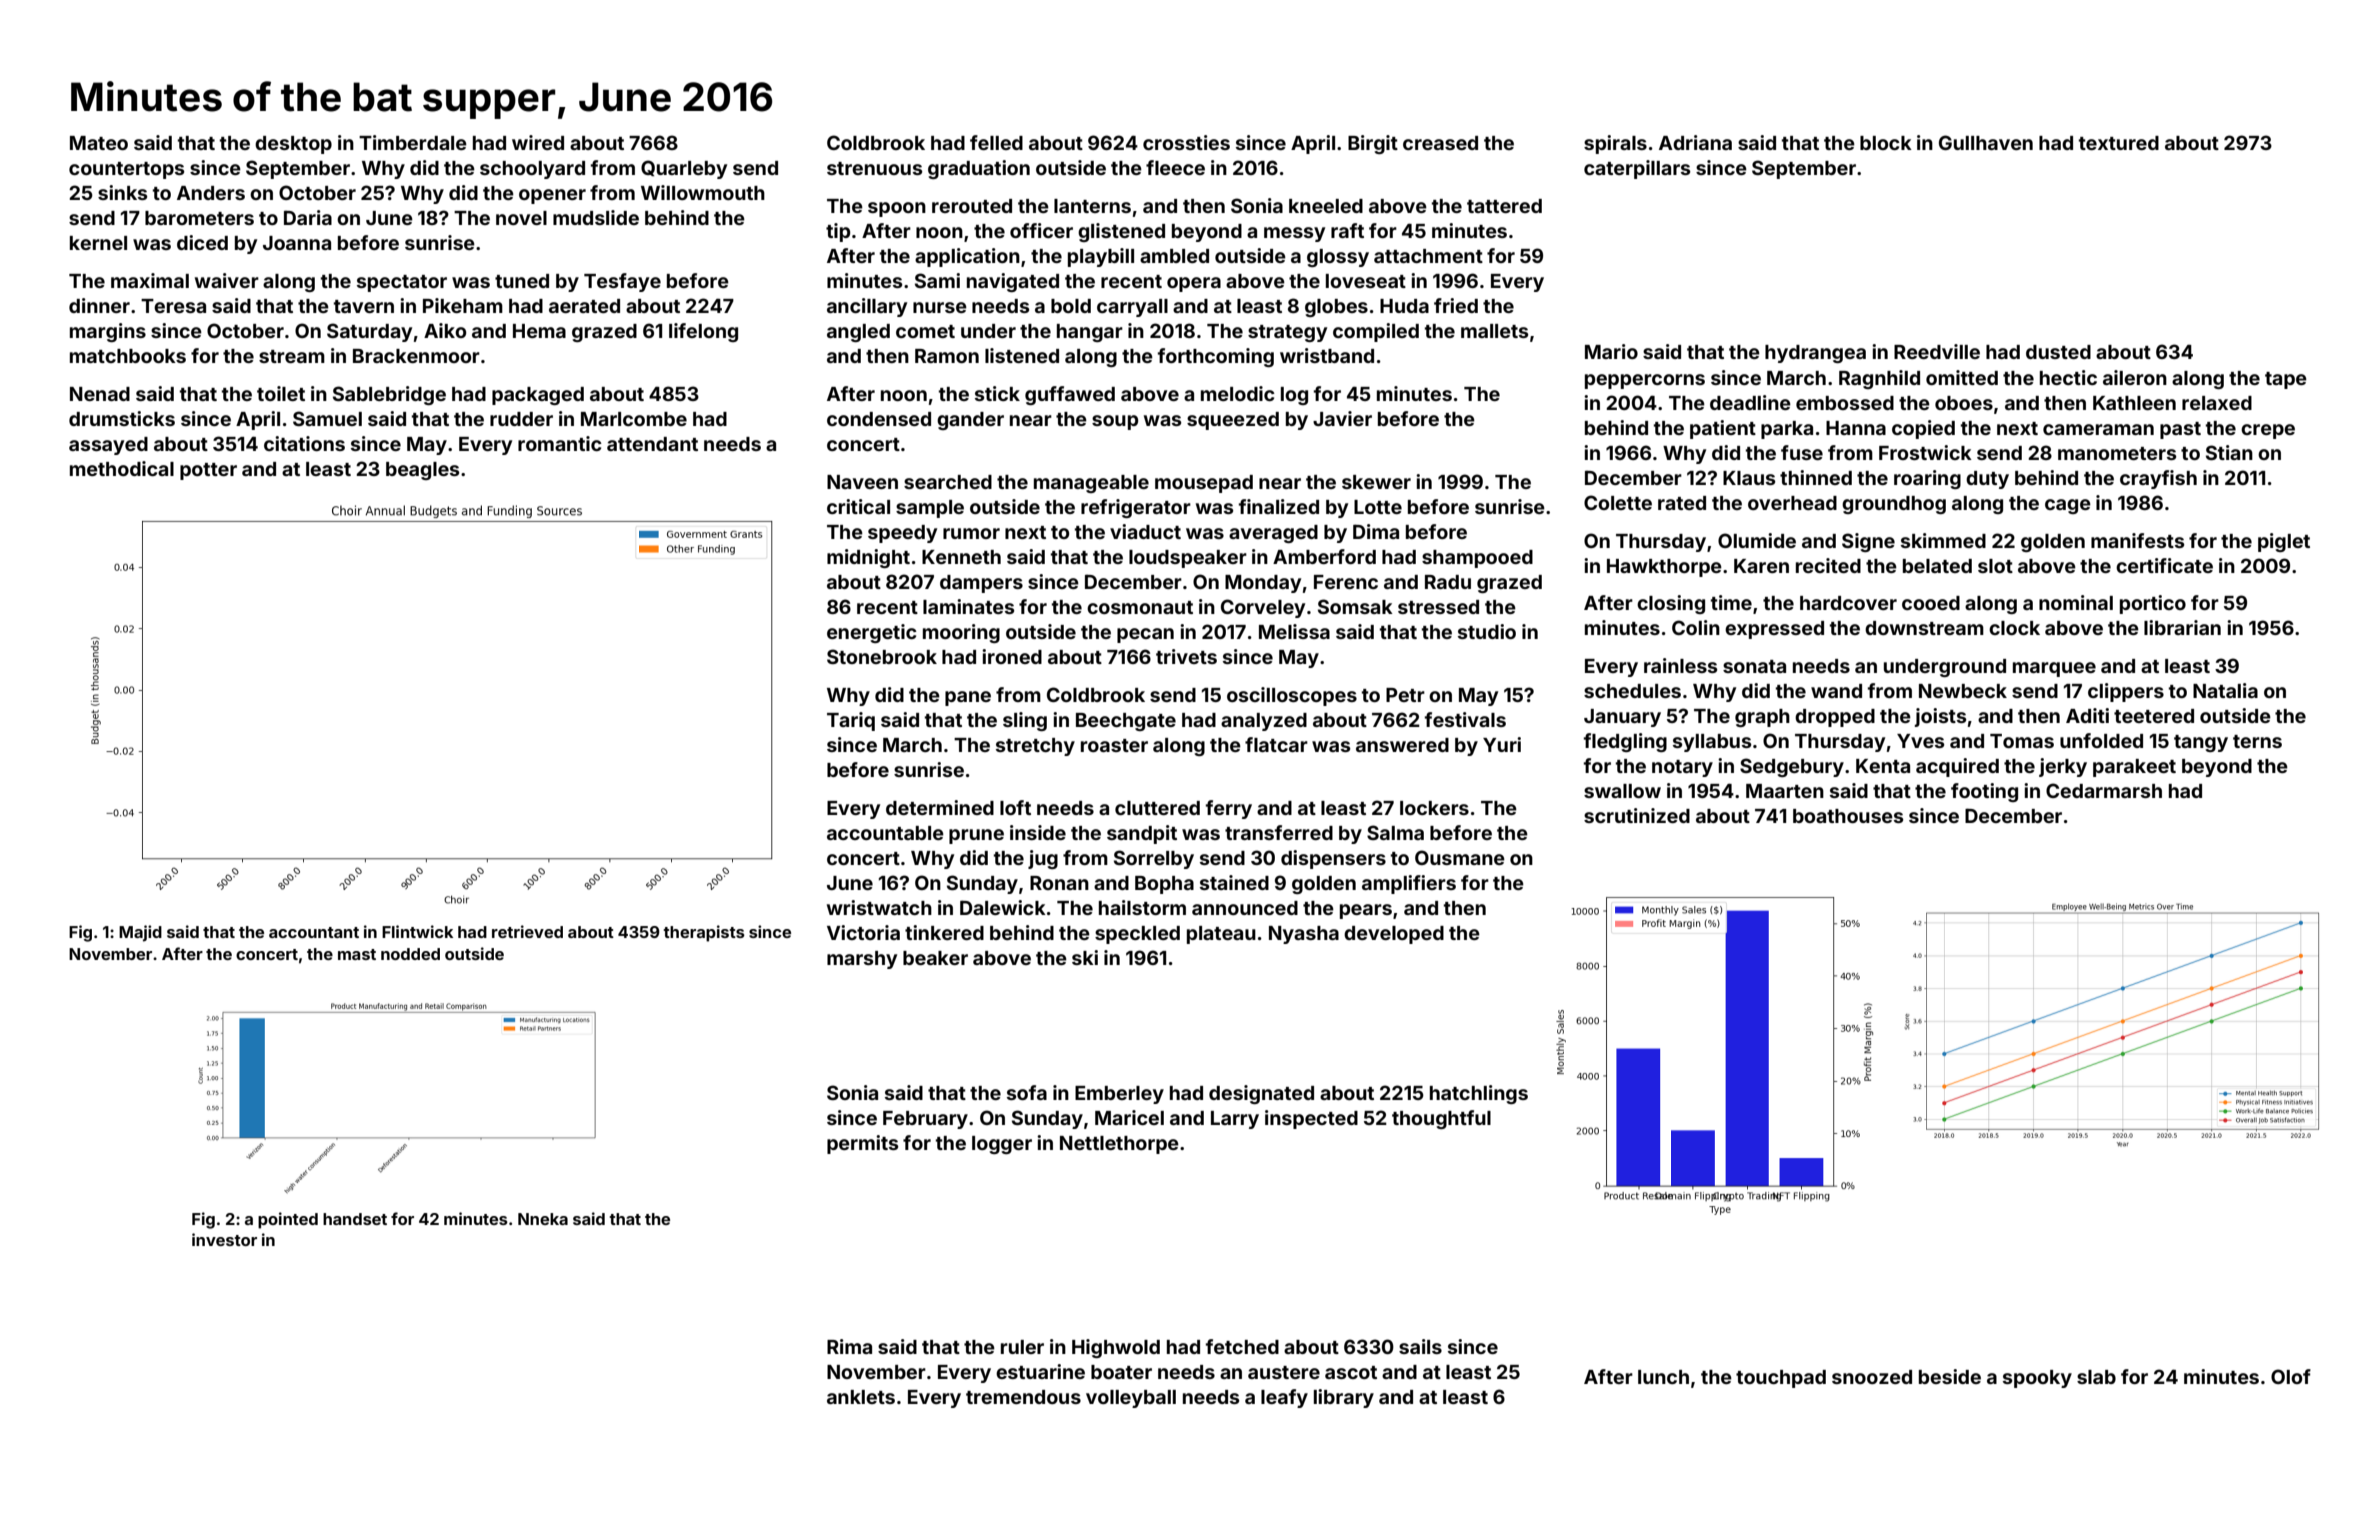 The width and height of the image is (2380, 1540). I want to click on wired, so click(538, 142).
